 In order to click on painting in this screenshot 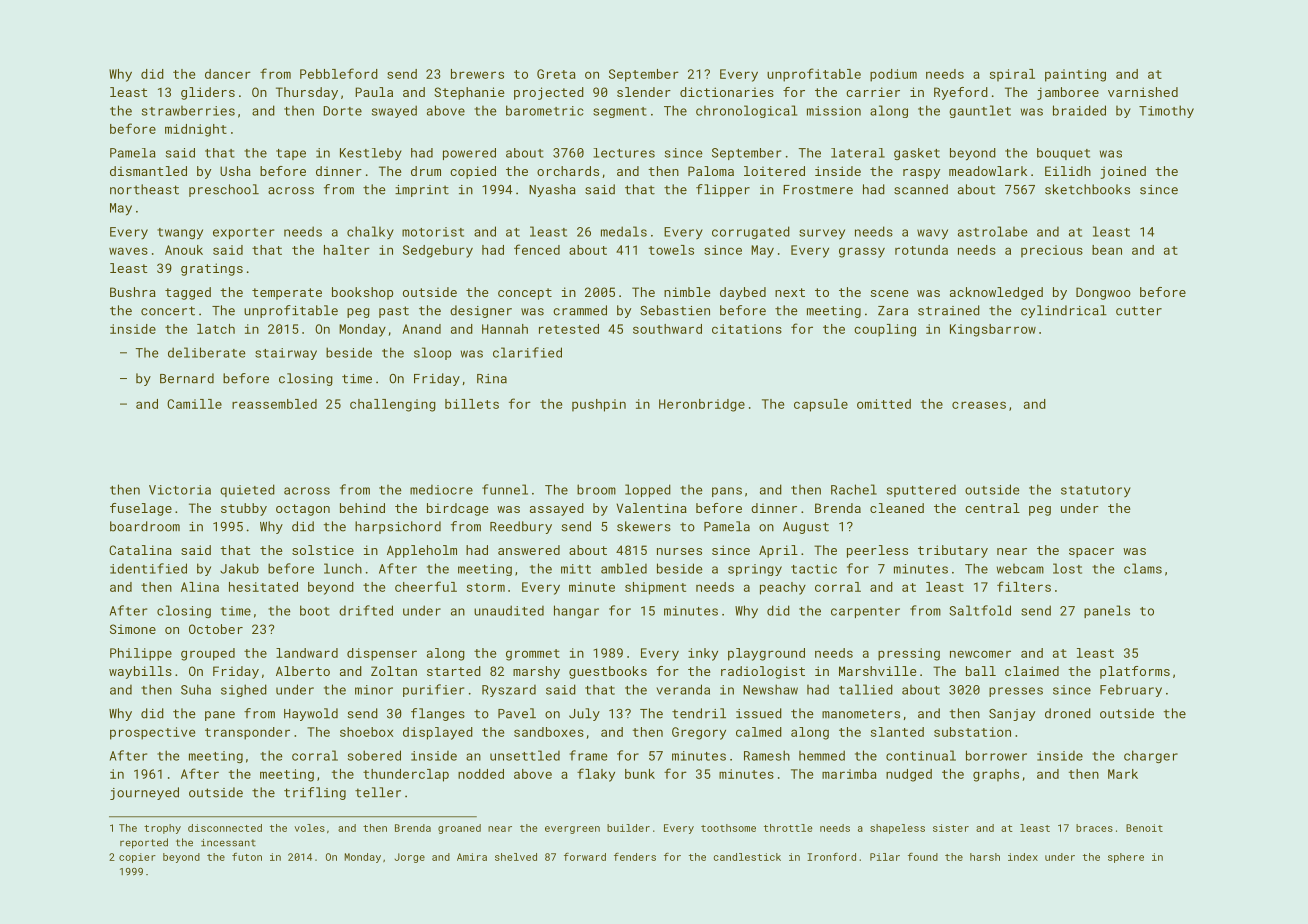, I will do `click(1075, 75)`.
